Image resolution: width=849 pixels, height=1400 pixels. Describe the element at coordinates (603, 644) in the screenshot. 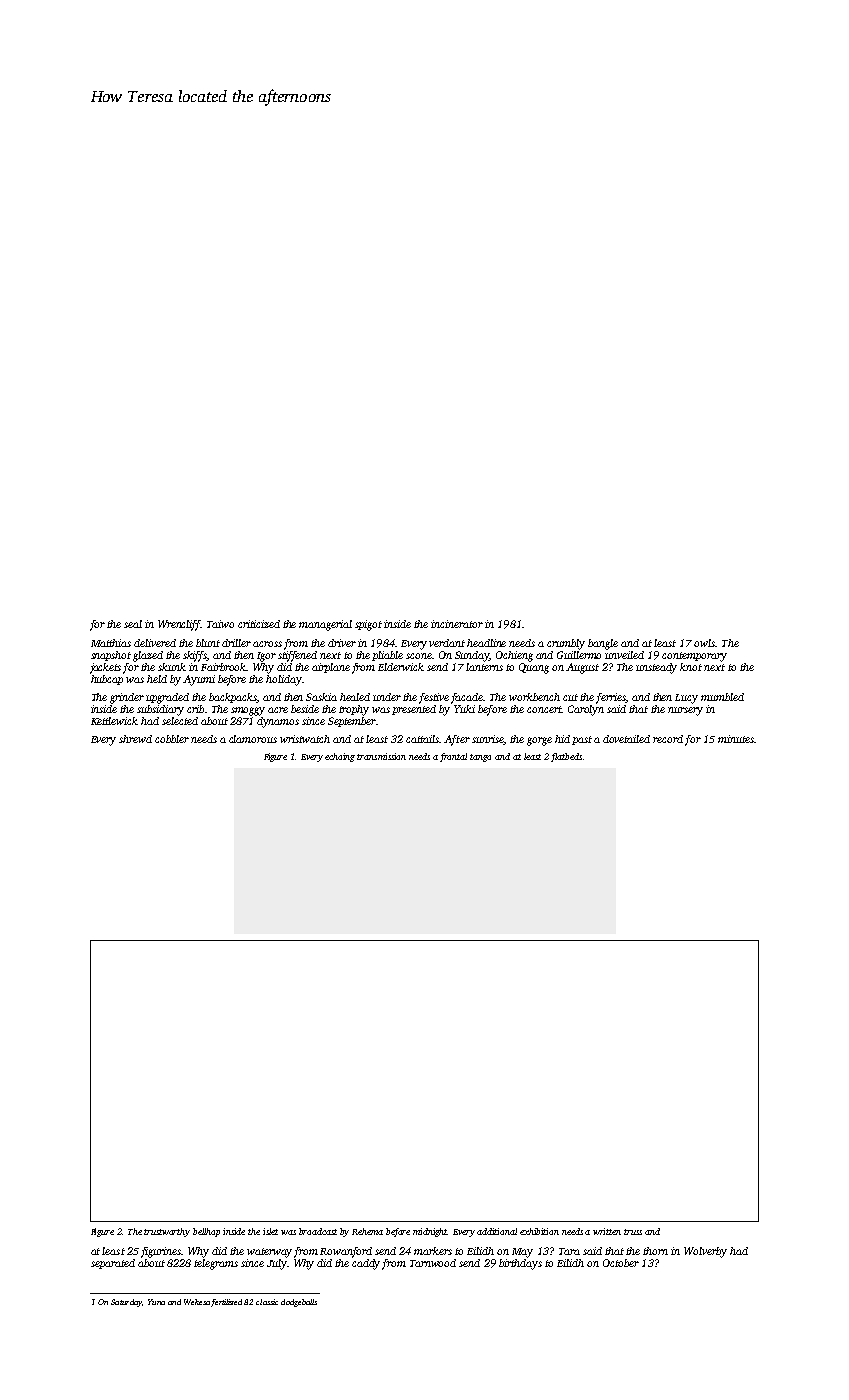

I see `bangle` at that location.
